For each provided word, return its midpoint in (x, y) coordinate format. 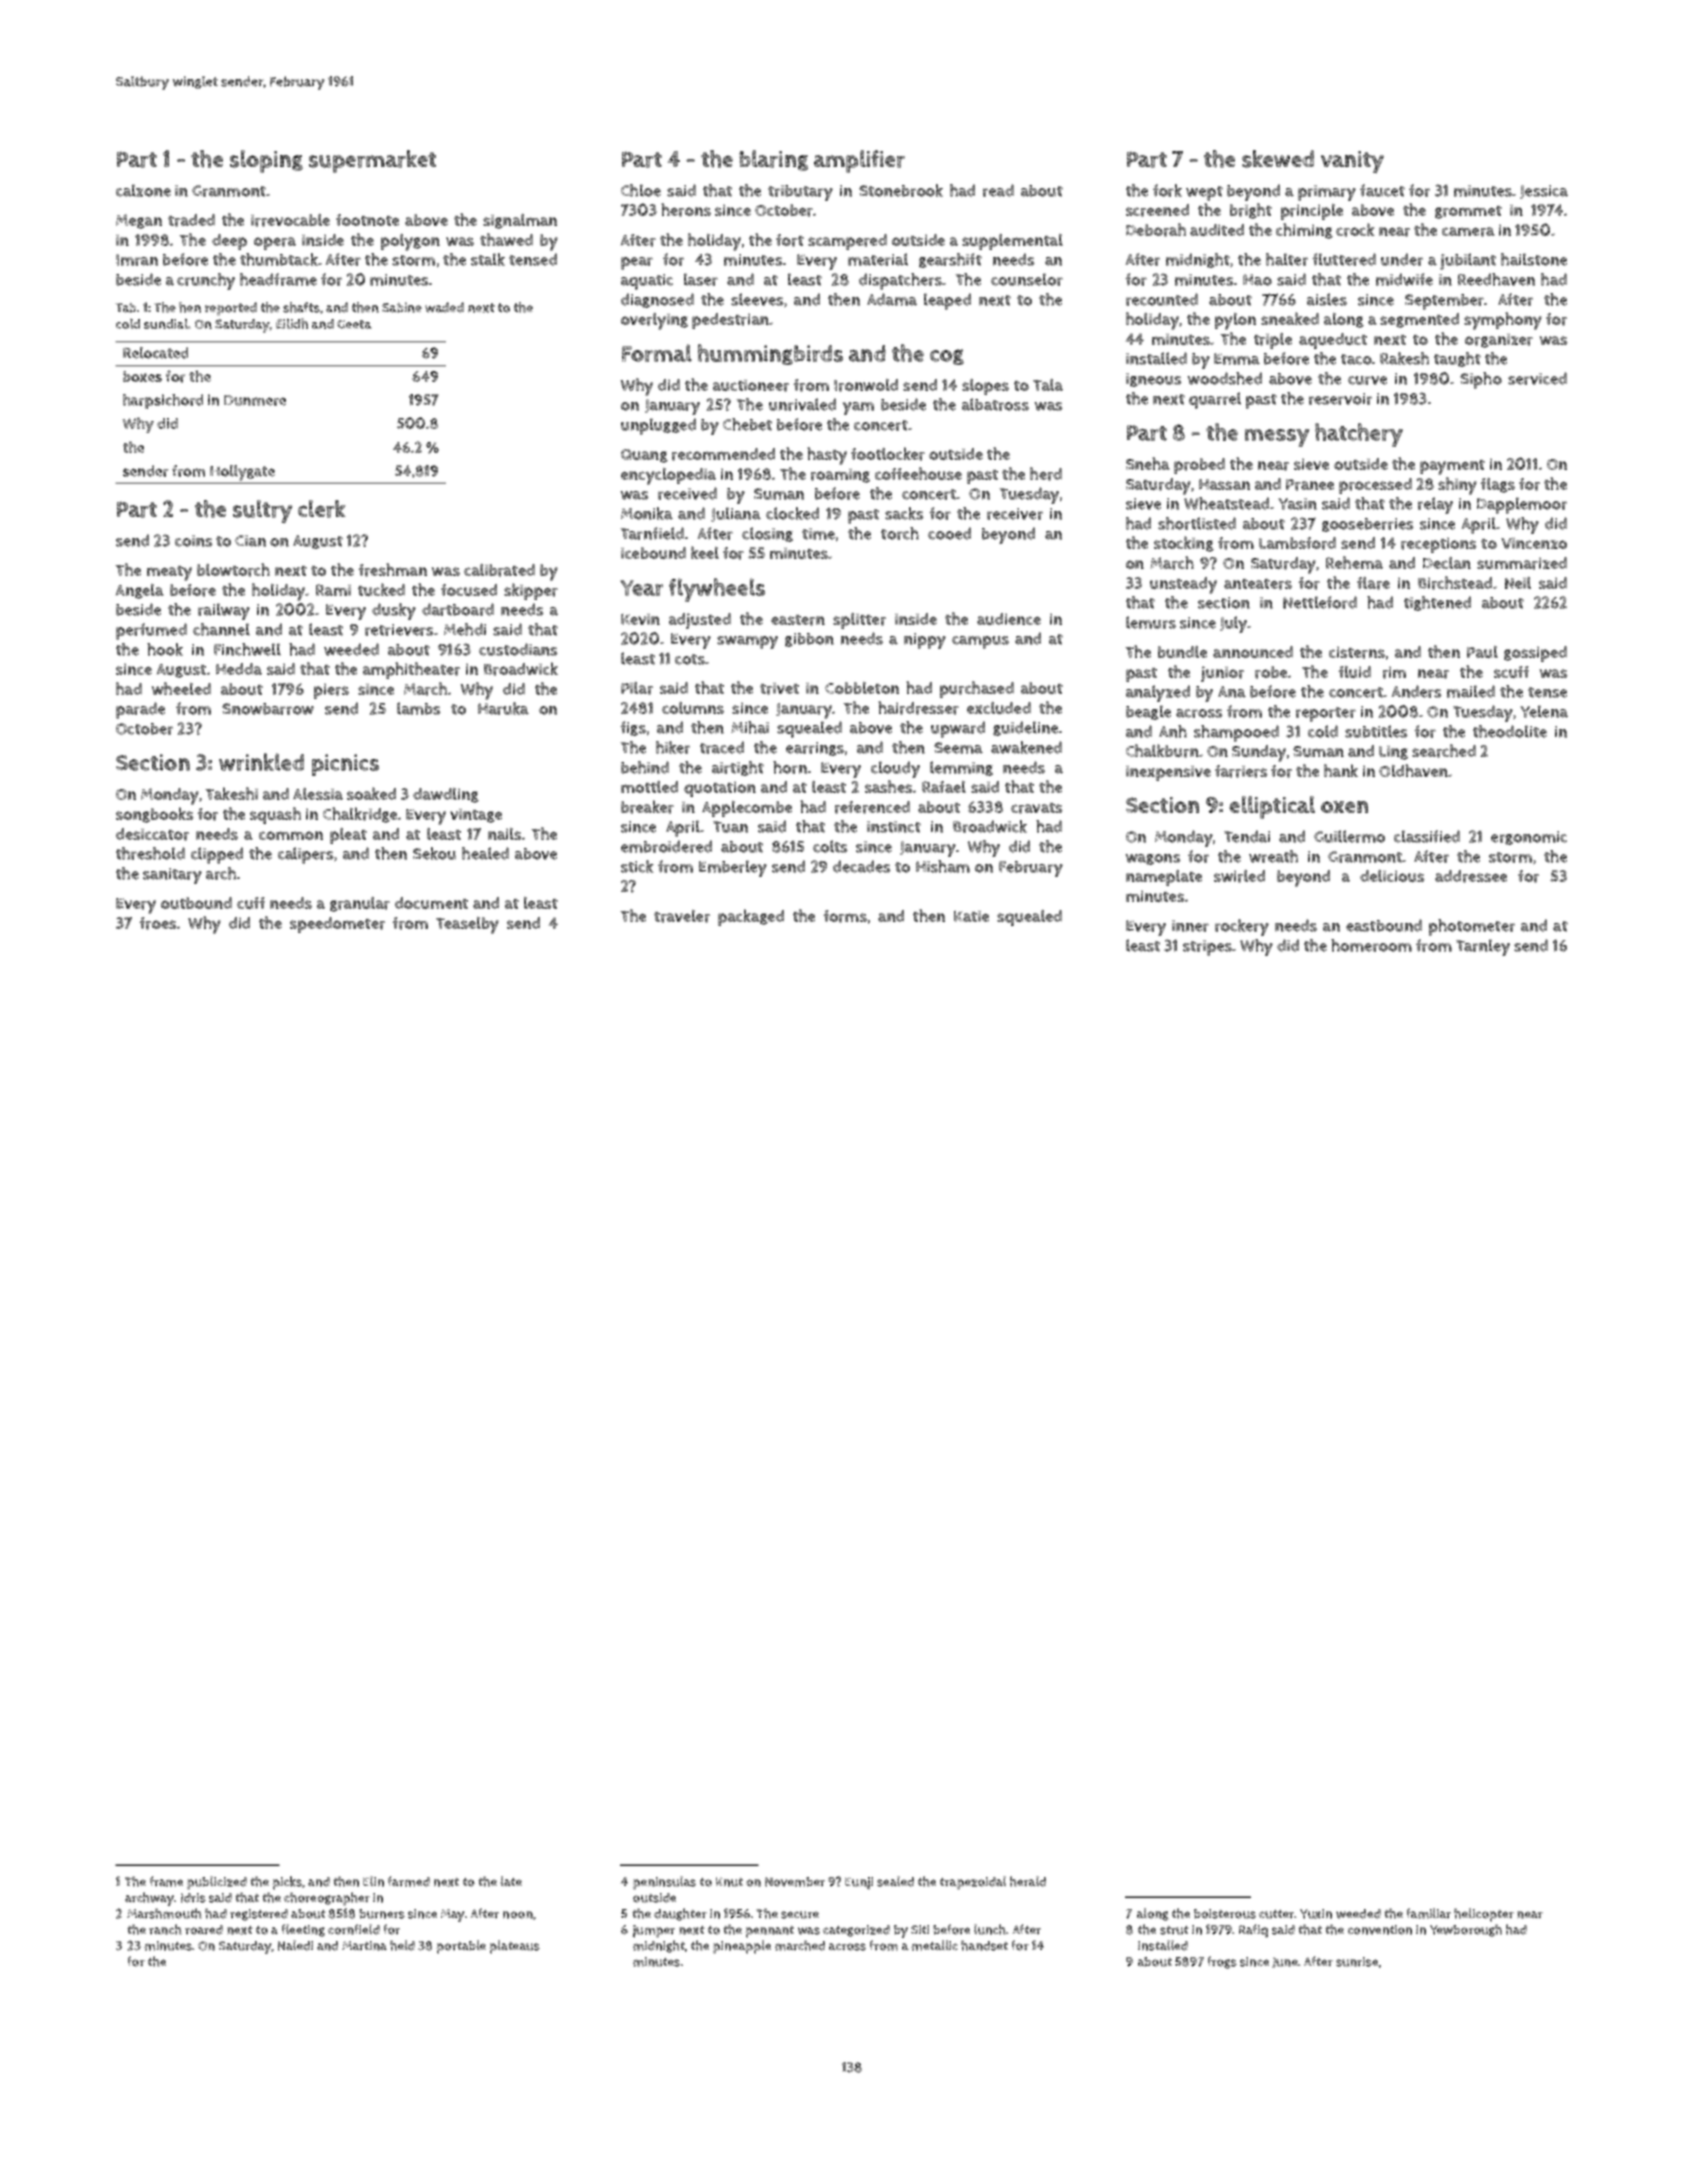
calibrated (499, 570)
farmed (409, 1881)
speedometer (337, 925)
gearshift (950, 260)
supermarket (372, 161)
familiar (1429, 1913)
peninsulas (664, 1883)
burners (382, 1914)
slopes (985, 386)
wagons (1153, 859)
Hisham (943, 866)
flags (1497, 485)
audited (1217, 230)
